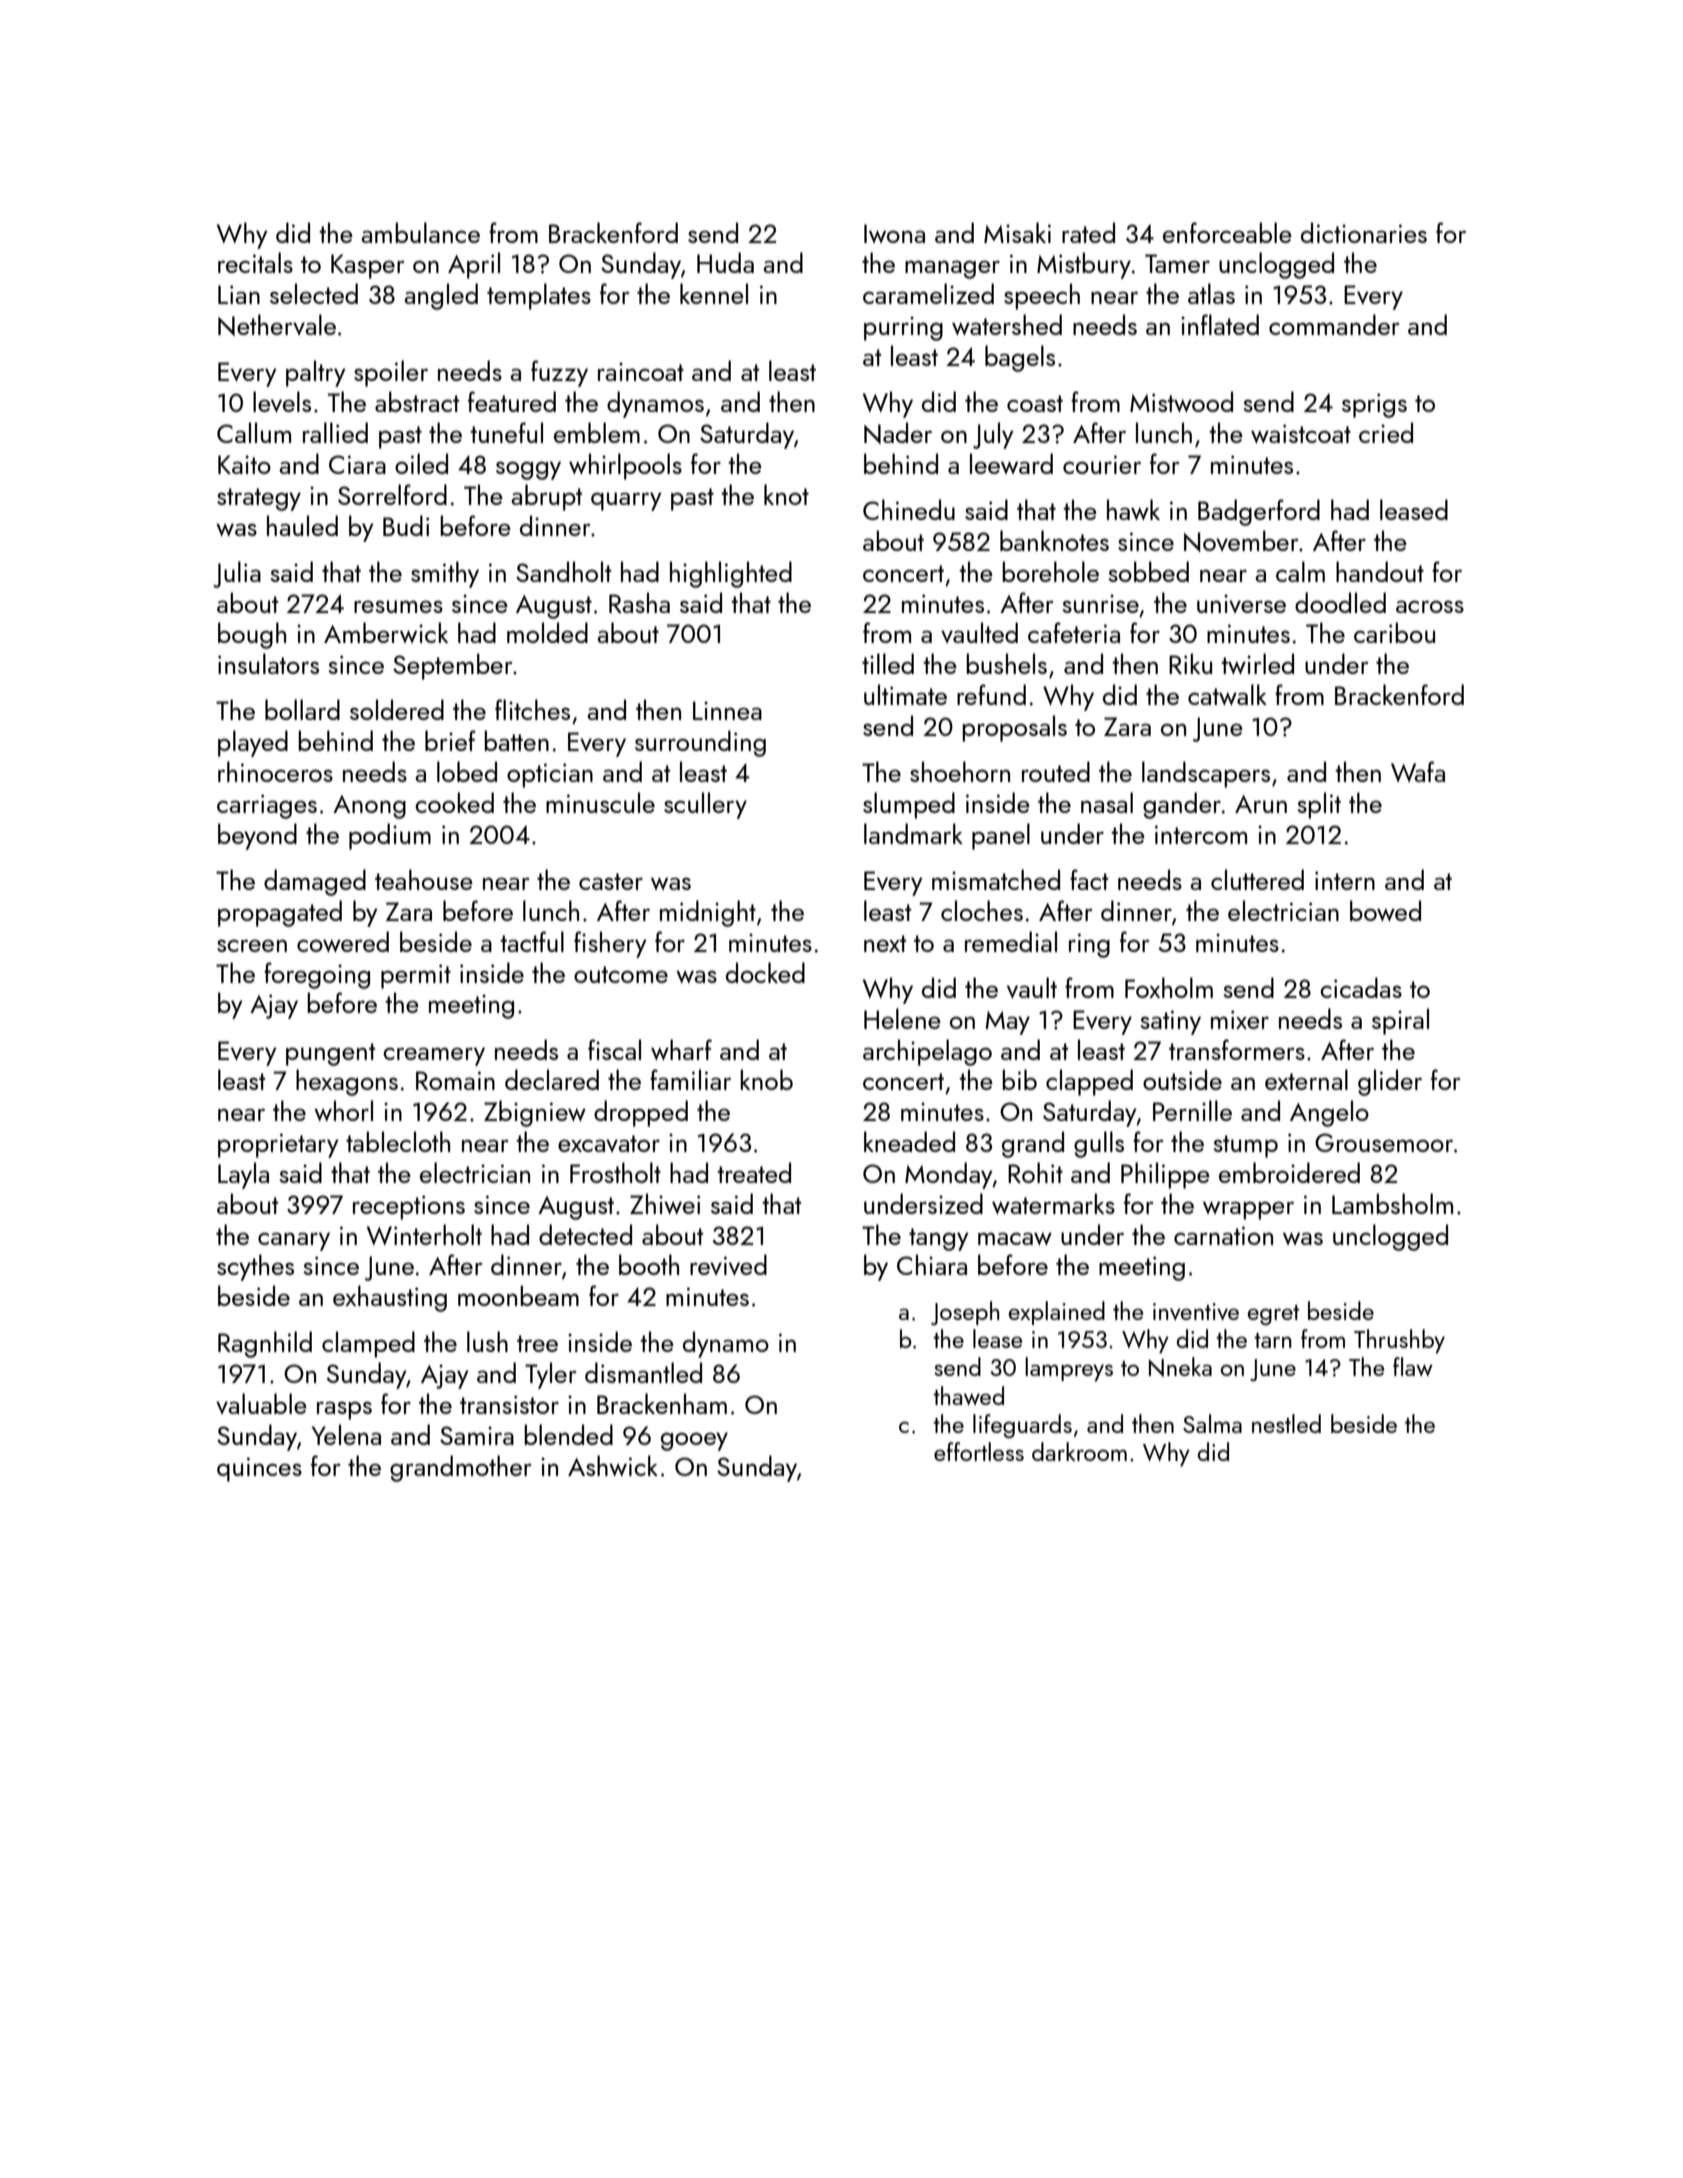 This screenshot has height=2178, width=1683. What do you see at coordinates (368, 266) in the screenshot?
I see `Kasper` at bounding box center [368, 266].
